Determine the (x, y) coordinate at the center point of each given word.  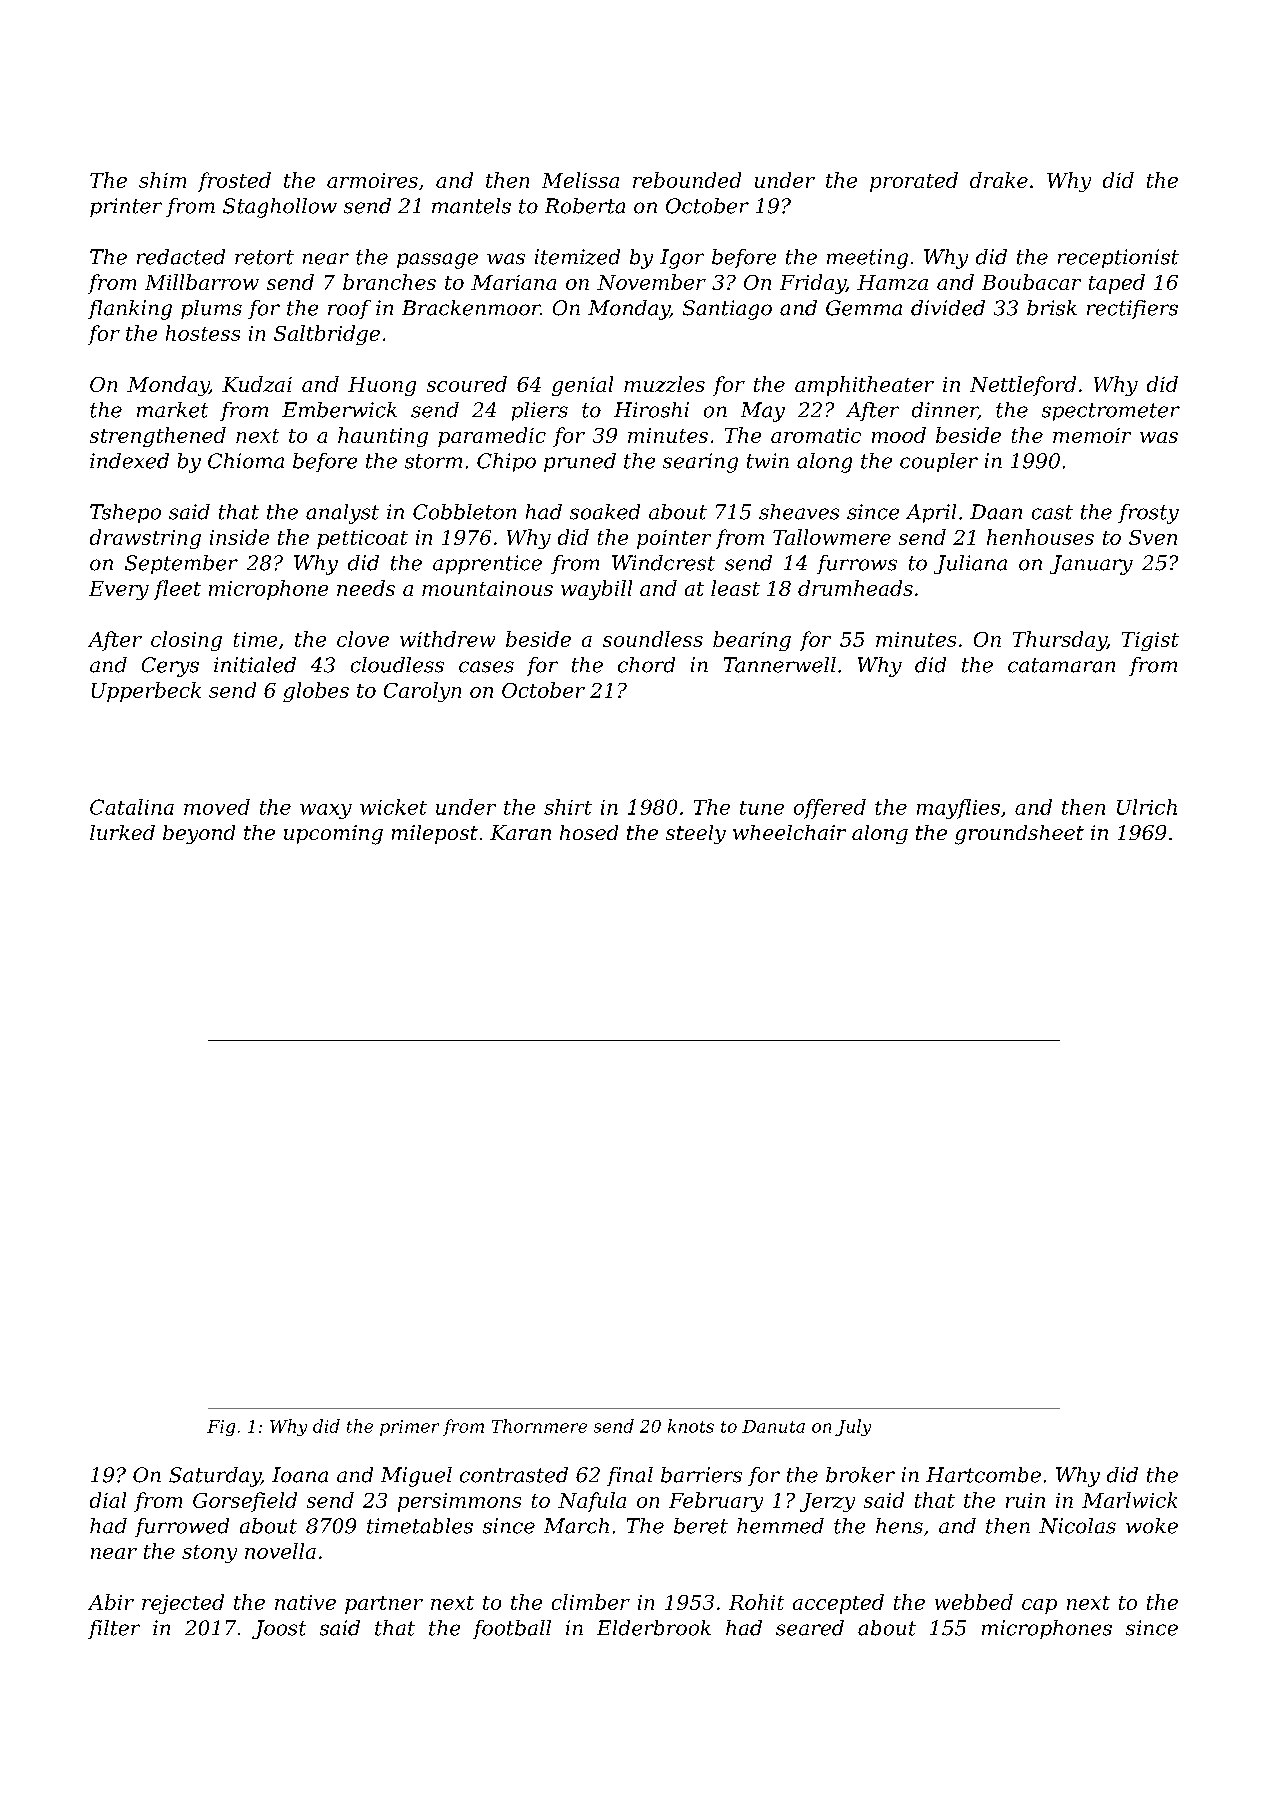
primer (409, 1428)
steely (696, 834)
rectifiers (1132, 309)
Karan (520, 832)
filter (114, 1629)
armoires (372, 180)
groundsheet (1019, 835)
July (853, 1427)
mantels (471, 206)
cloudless (397, 665)
